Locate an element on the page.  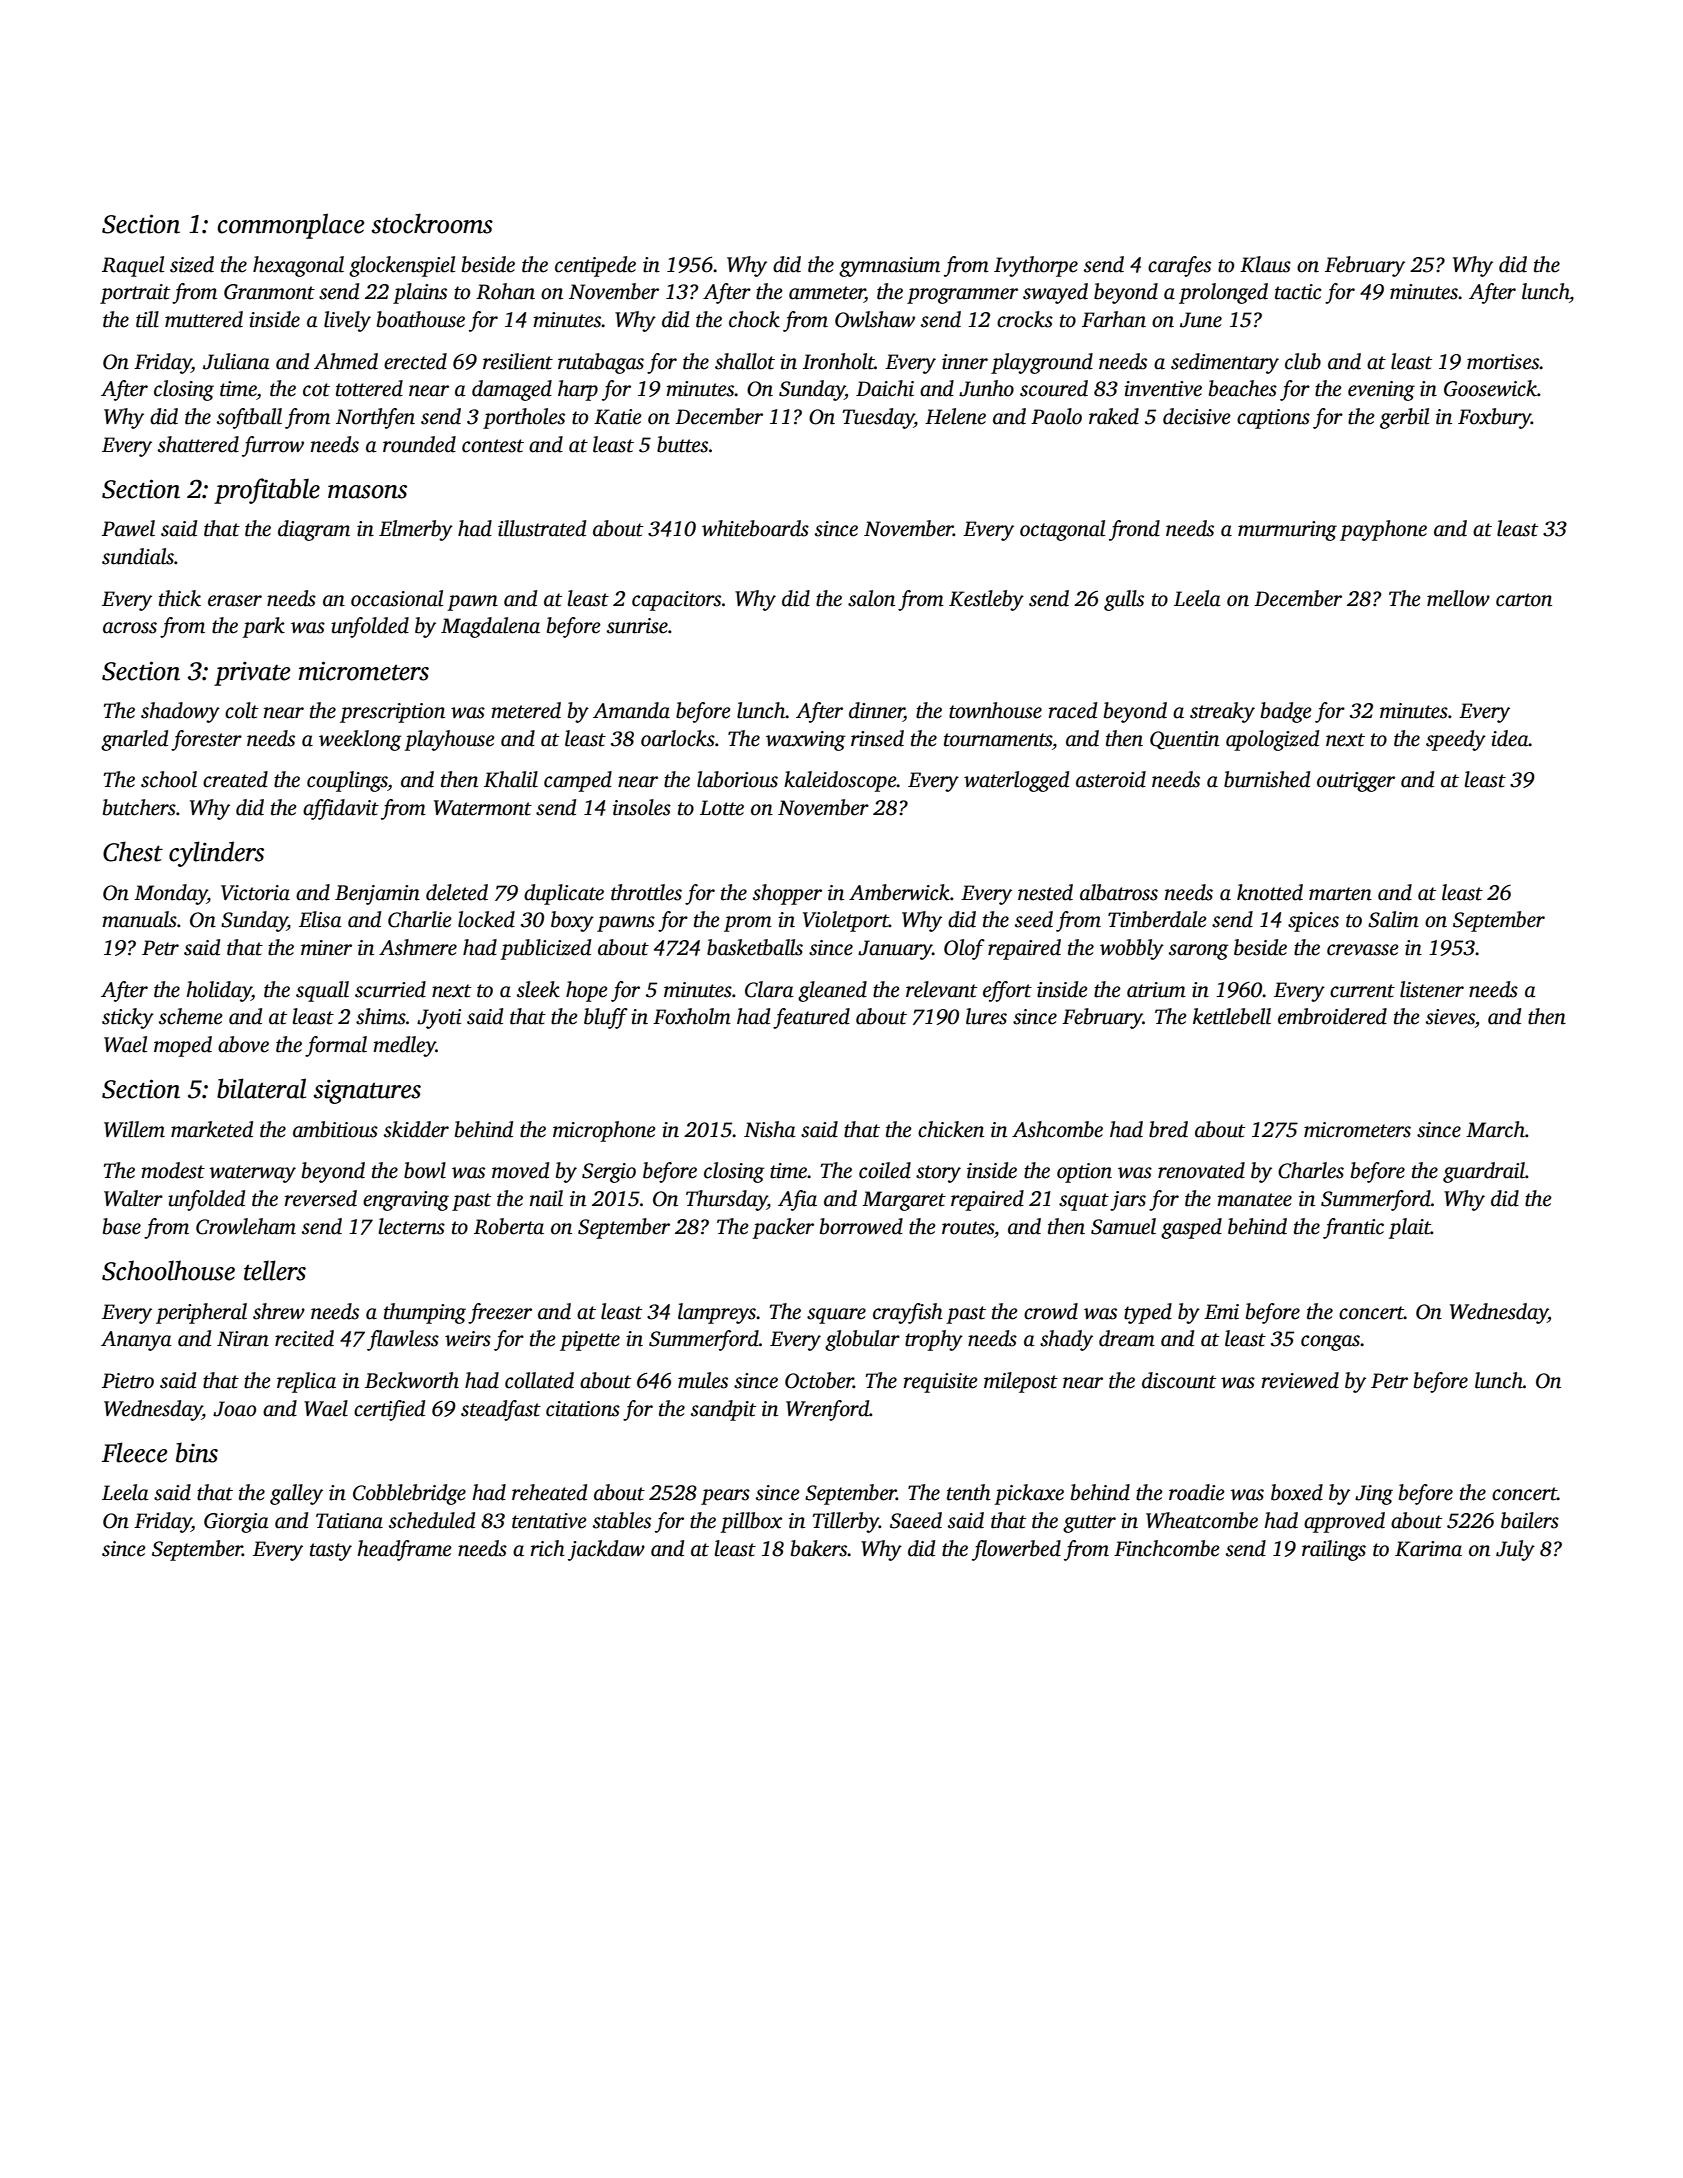
squall is located at coordinates (322, 991).
